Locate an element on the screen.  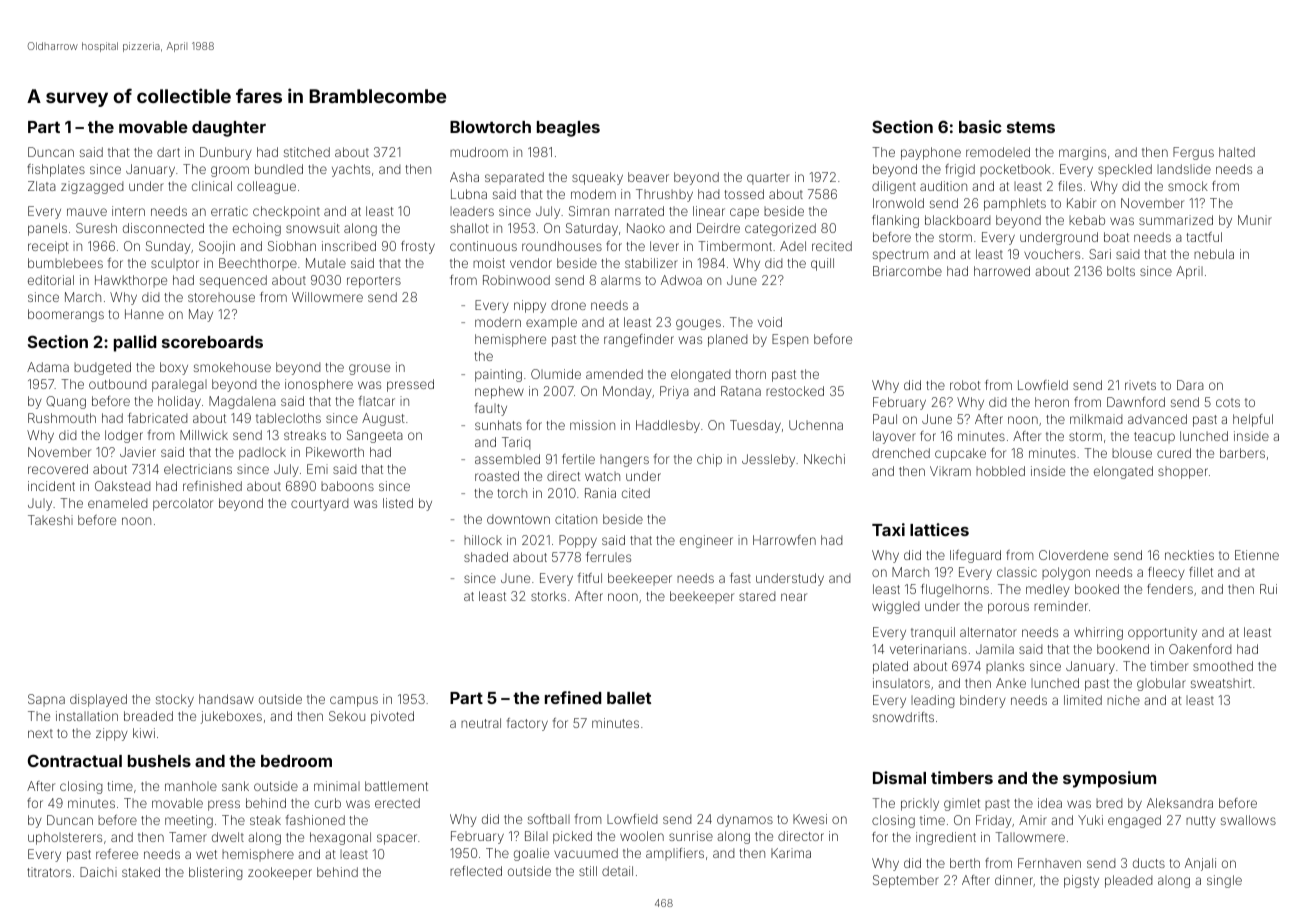
beagles is located at coordinates (568, 129).
